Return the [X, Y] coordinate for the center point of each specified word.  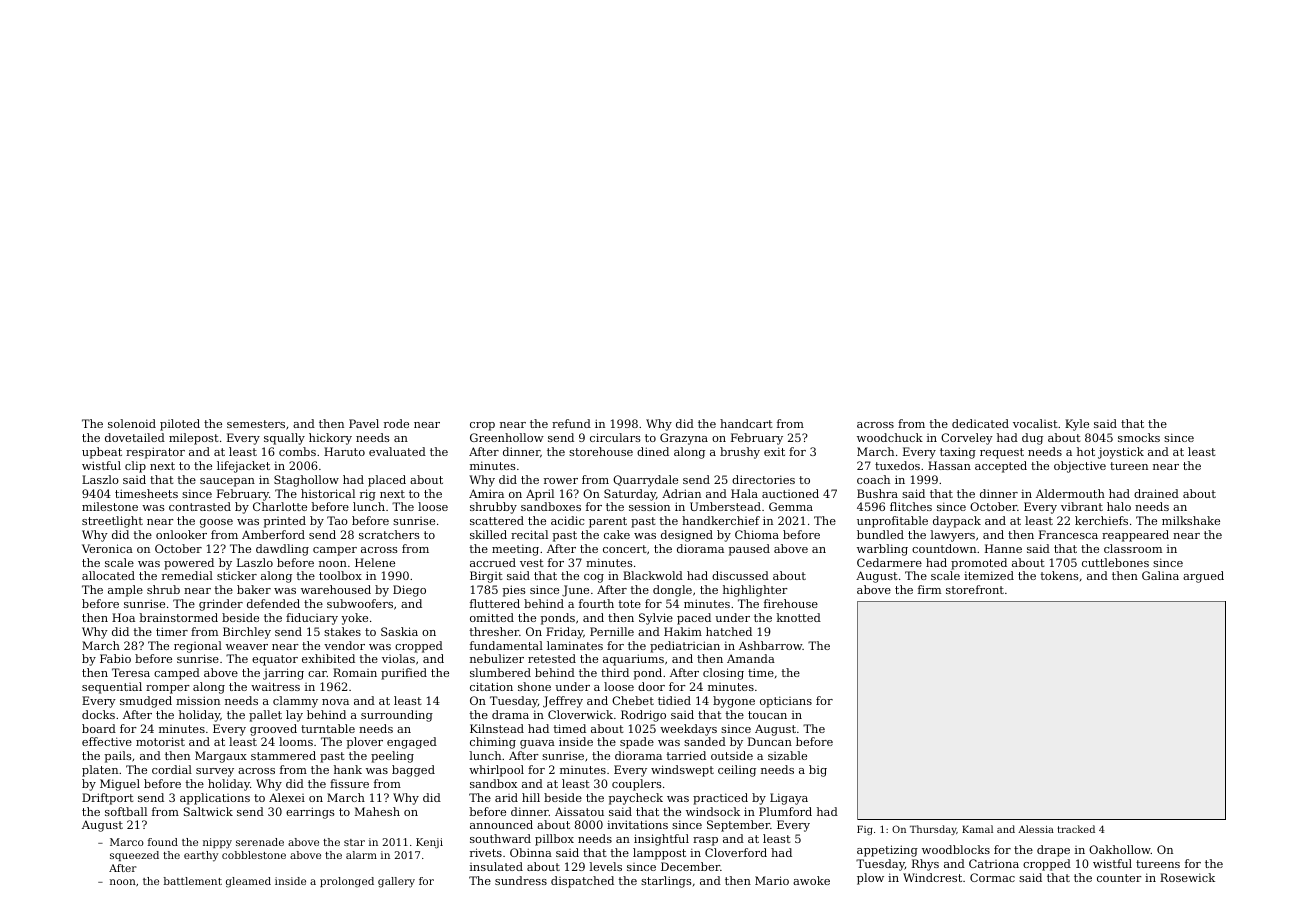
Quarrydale [645, 481]
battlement [193, 881]
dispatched [582, 882]
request [1002, 453]
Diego [409, 591]
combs [297, 451]
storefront [975, 589]
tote [629, 604]
